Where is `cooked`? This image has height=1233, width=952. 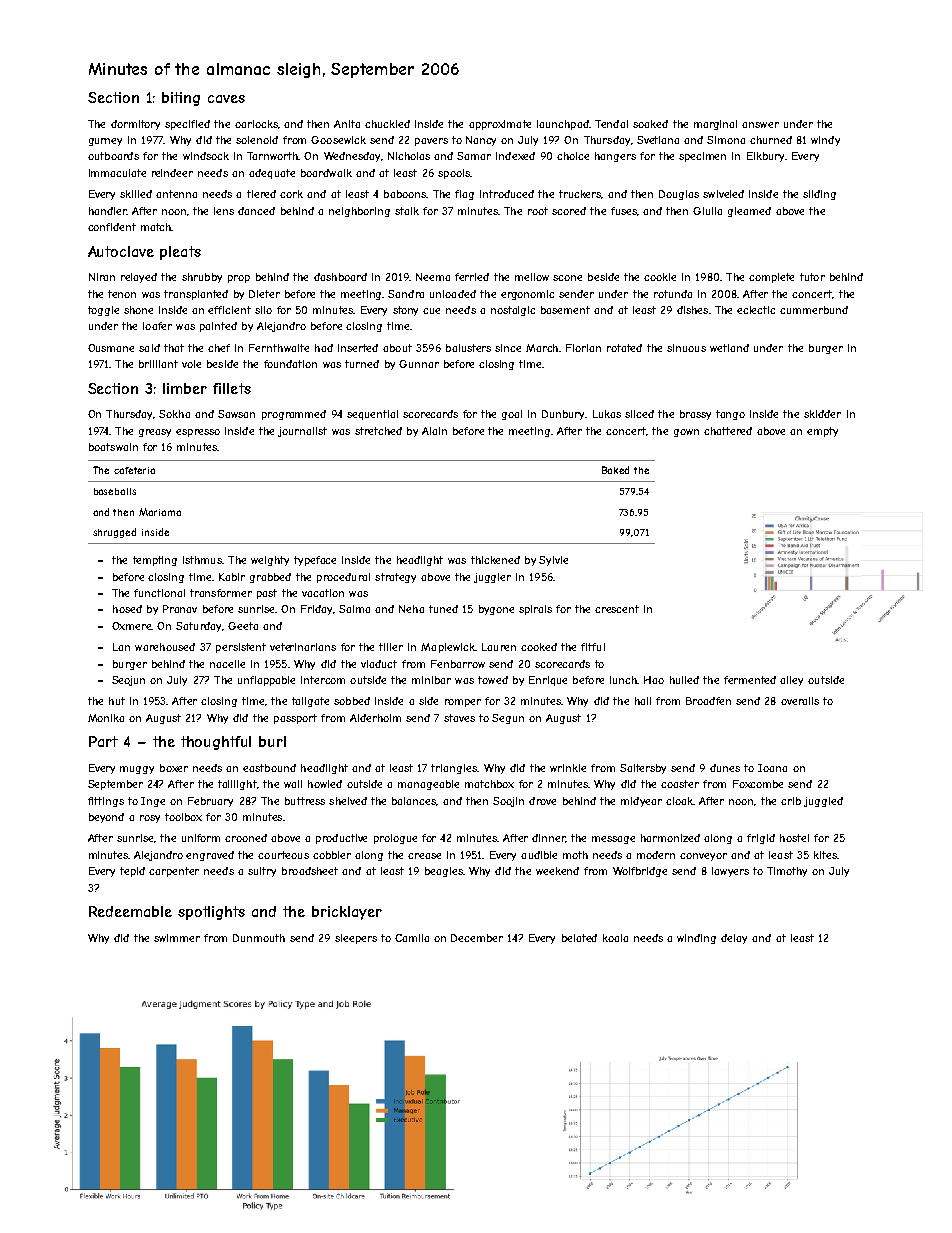
cooked is located at coordinates (539, 647).
